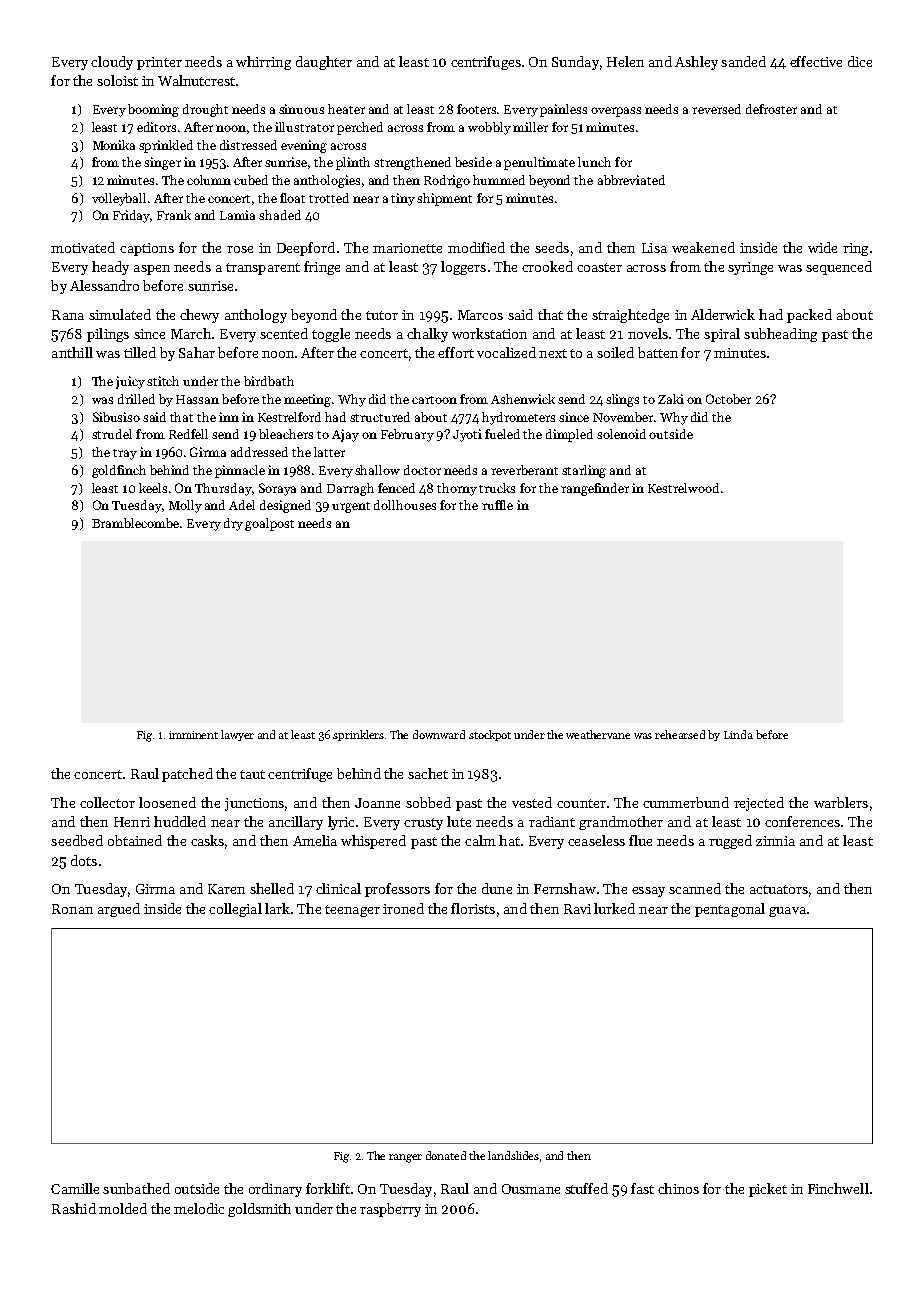 This page has width=924, height=1314. Describe the element at coordinates (83, 247) in the page. I see `motivated` at that location.
